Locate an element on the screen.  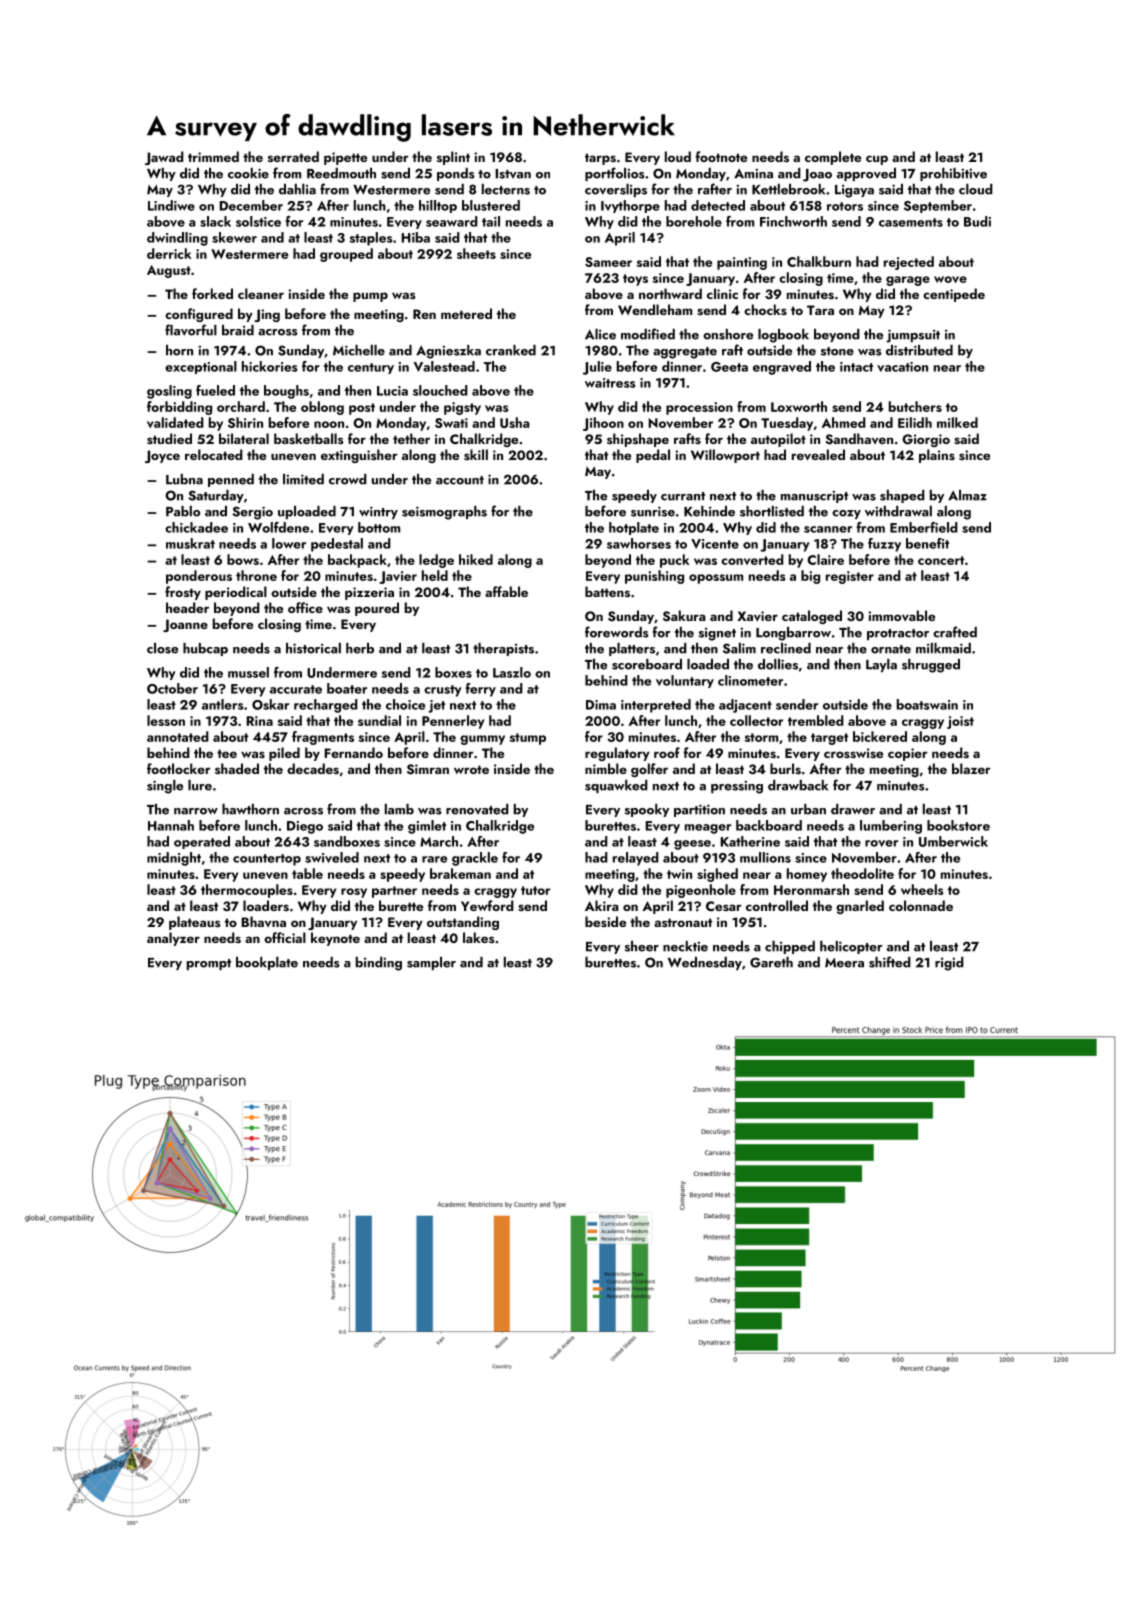
Jawad is located at coordinates (164, 158).
